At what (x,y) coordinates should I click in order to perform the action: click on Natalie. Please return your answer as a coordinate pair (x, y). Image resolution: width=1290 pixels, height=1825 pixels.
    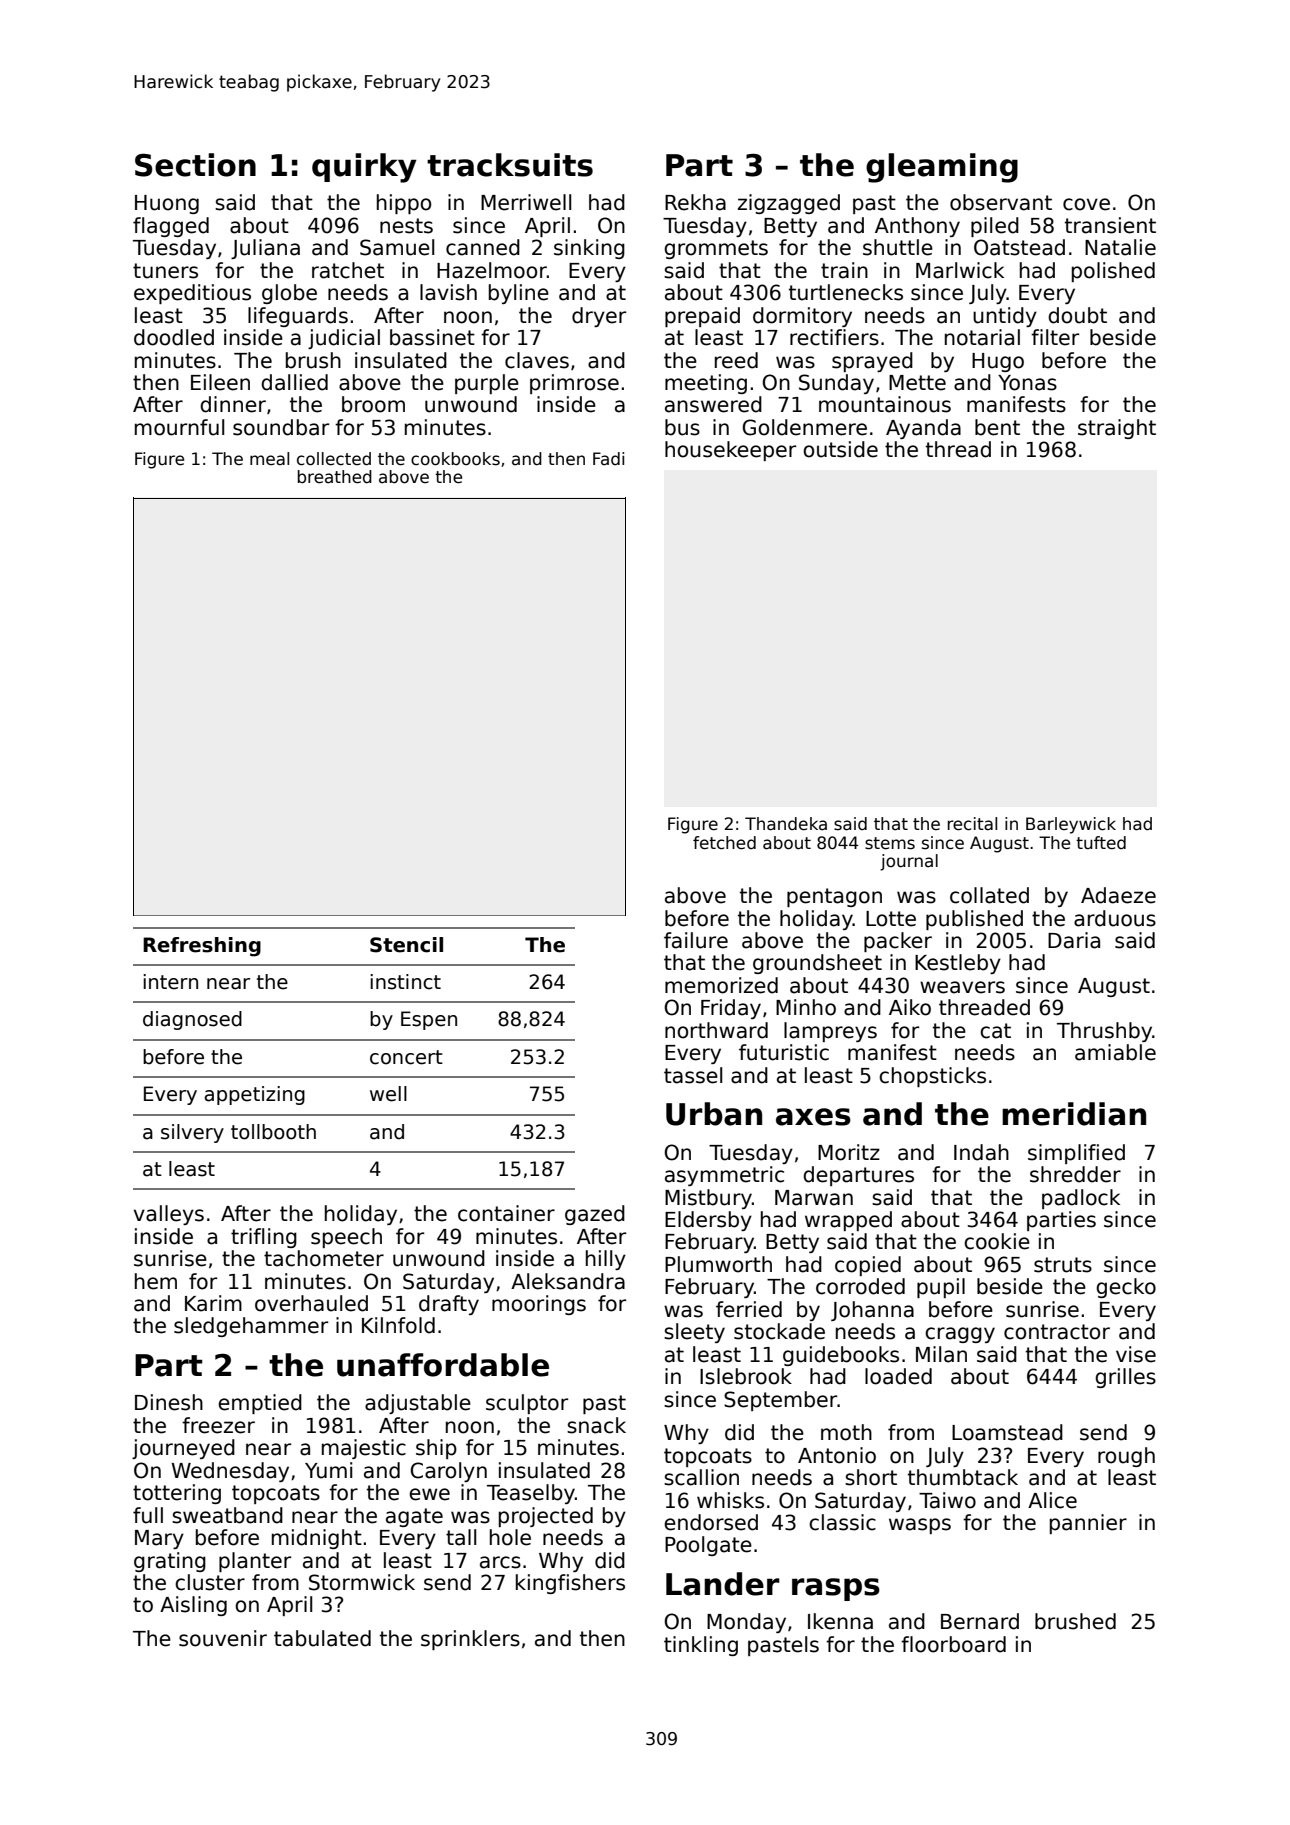
    Looking at the image, I should click on (1120, 247).
